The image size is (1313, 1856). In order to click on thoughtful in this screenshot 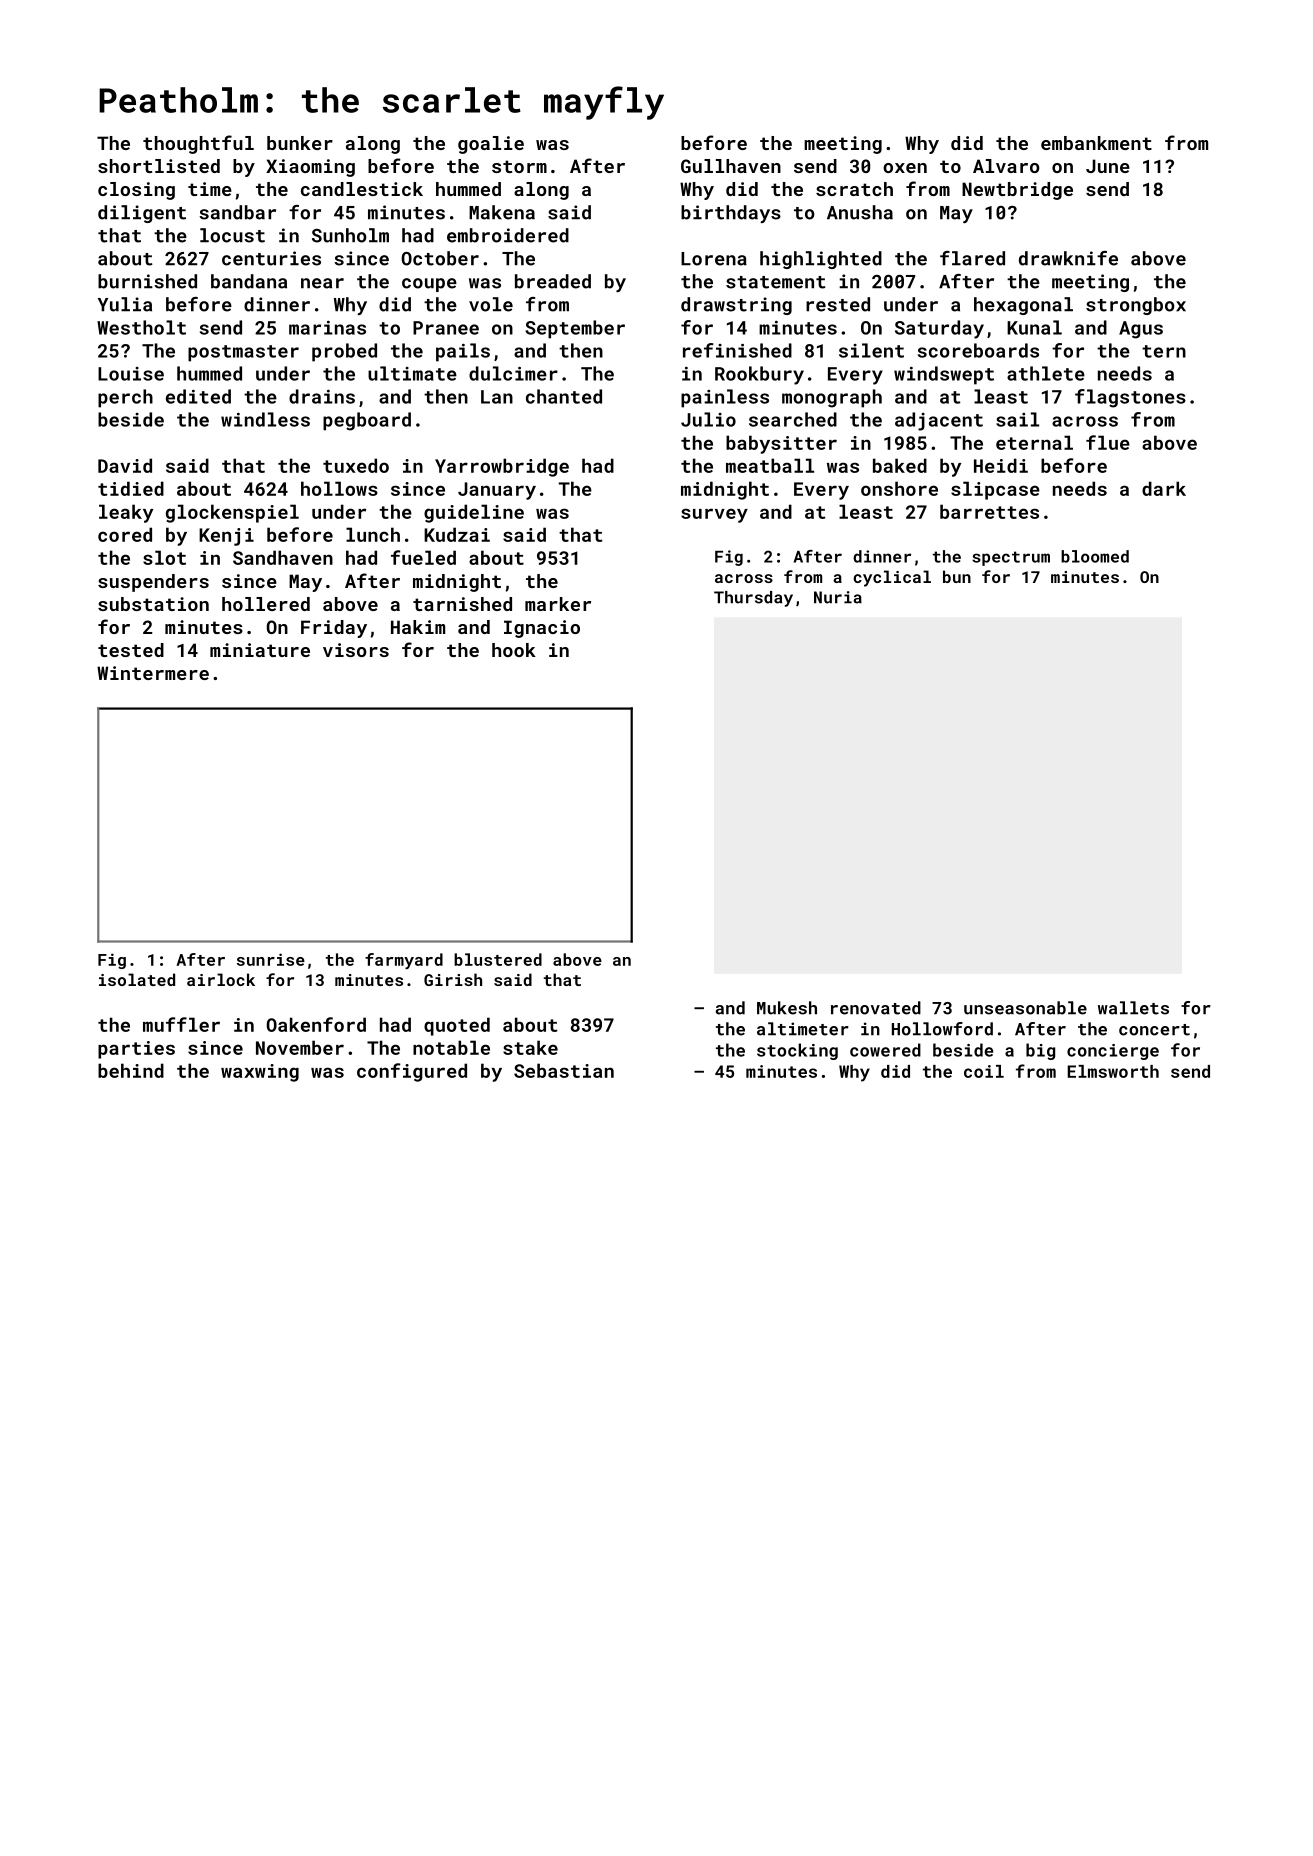, I will do `click(198, 144)`.
